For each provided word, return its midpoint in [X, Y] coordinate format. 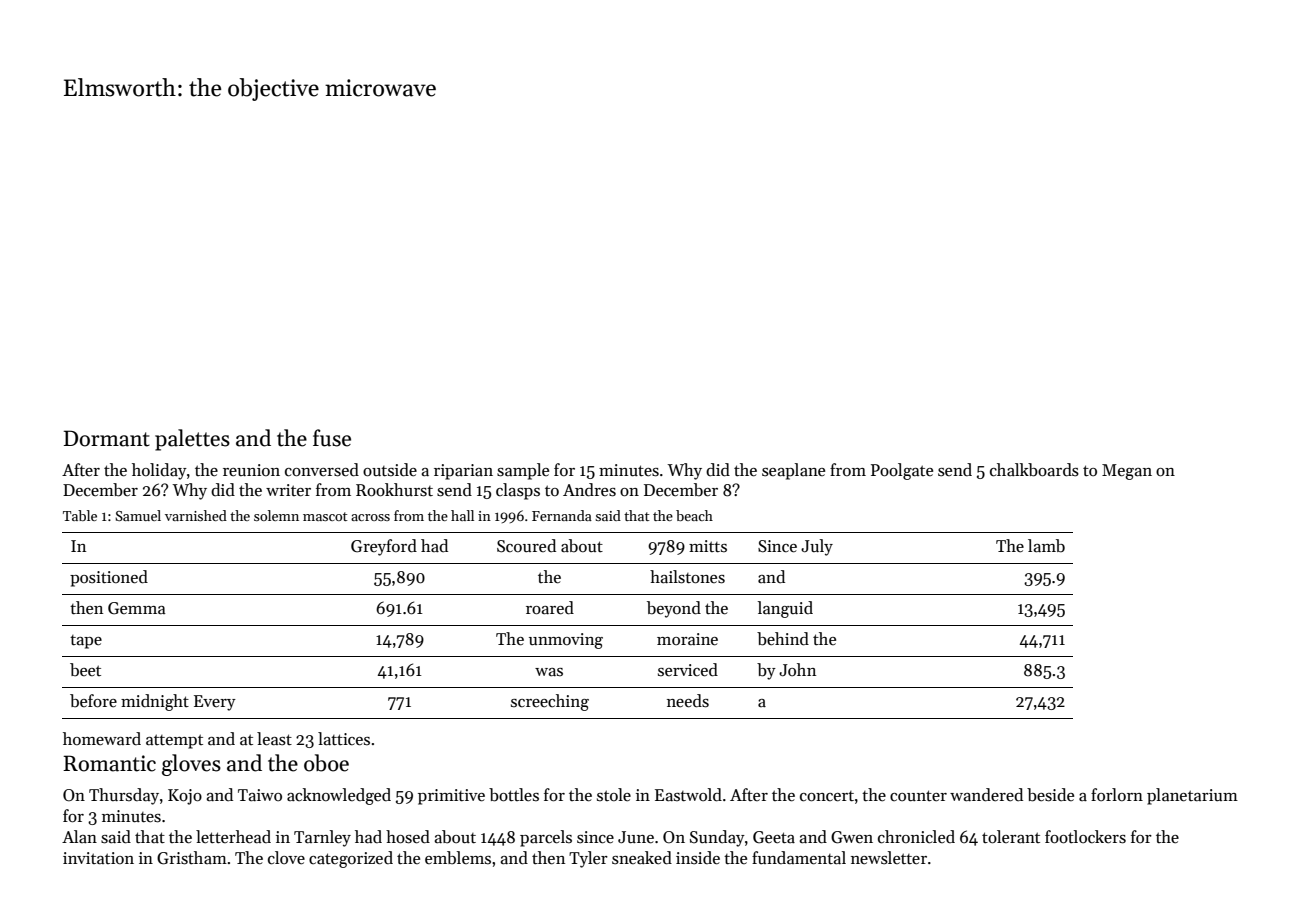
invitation [98, 858]
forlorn [1117, 794]
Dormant [107, 438]
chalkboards [1034, 470]
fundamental [799, 858]
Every [215, 703]
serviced [688, 670]
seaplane [793, 471]
